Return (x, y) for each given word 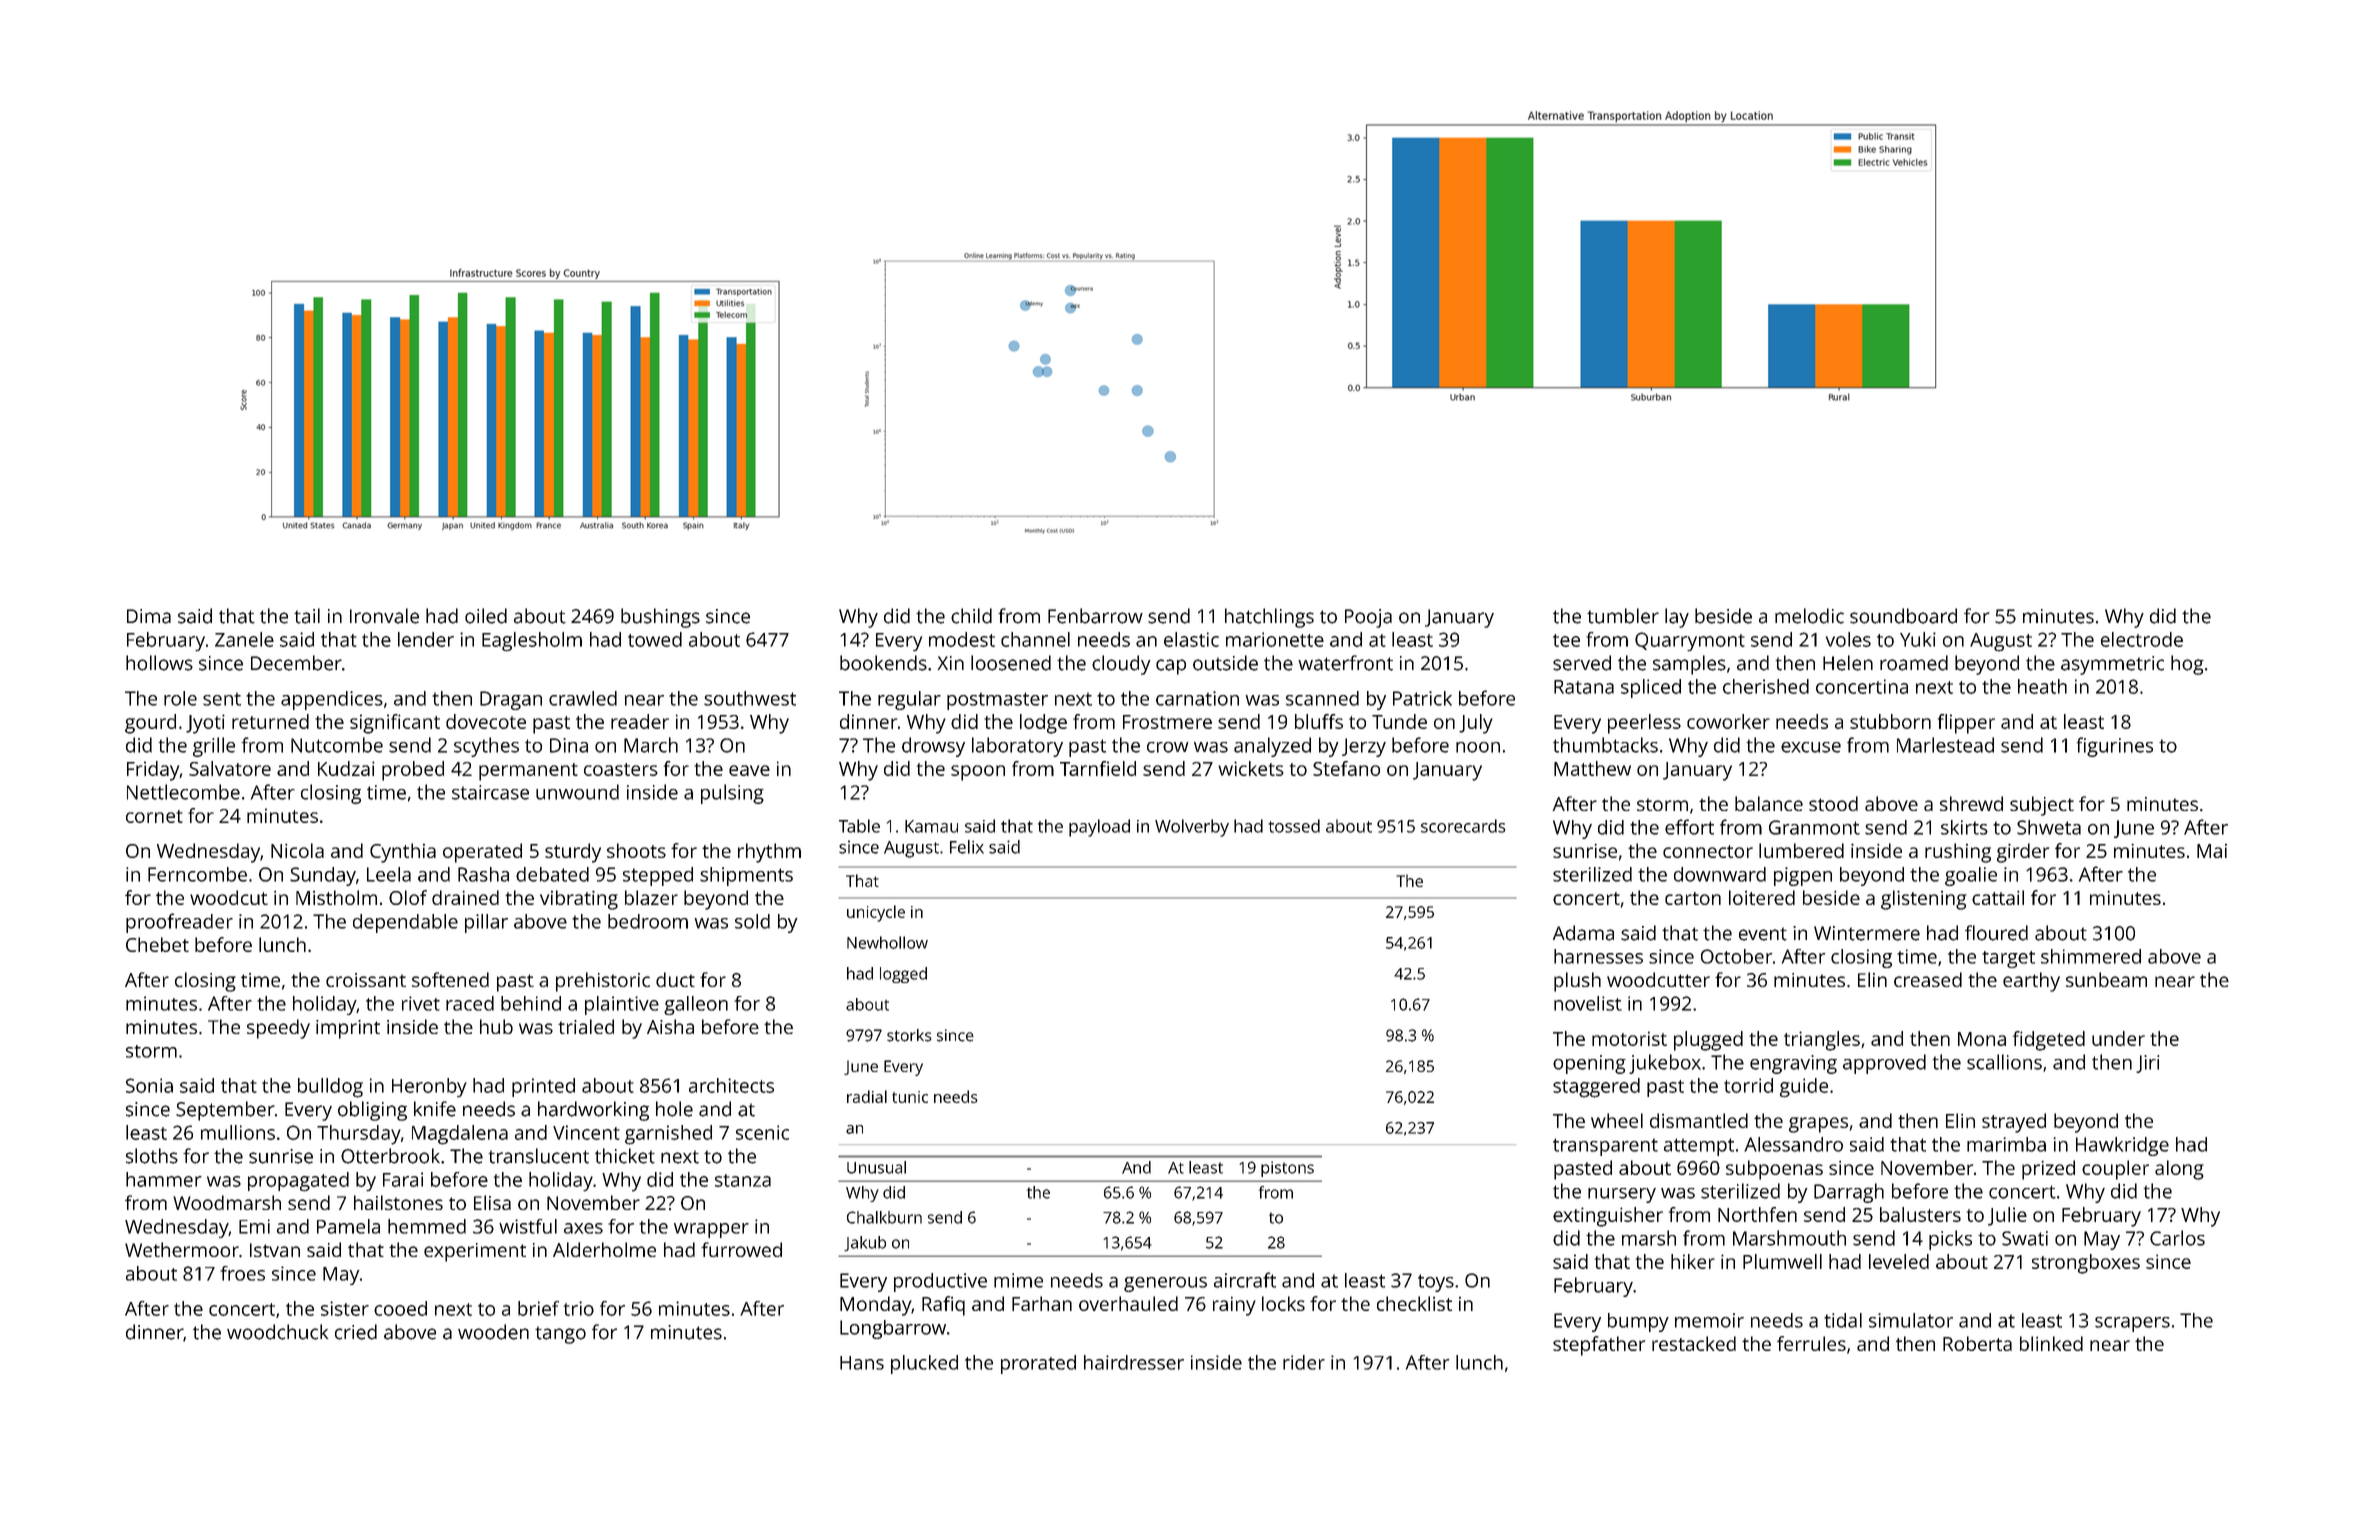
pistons (1287, 1169)
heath (2042, 686)
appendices (332, 700)
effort (1689, 827)
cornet (154, 816)
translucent (539, 1156)
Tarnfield (1098, 768)
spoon (978, 773)
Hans (862, 1363)
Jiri (2147, 1064)
